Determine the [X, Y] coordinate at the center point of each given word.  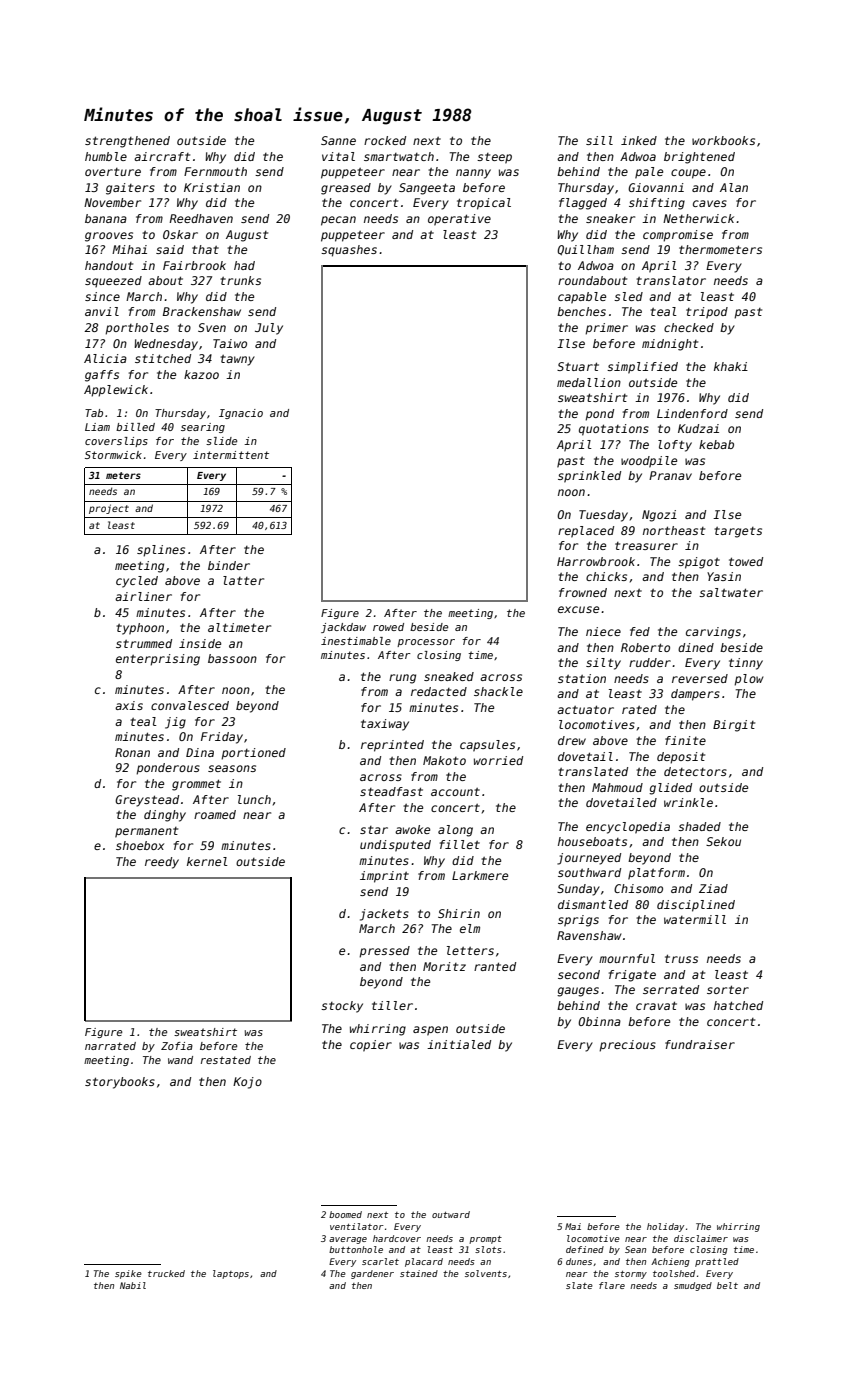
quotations [614, 430]
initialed [459, 1044]
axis [129, 705]
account [455, 792]
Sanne [338, 140]
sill [599, 140]
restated [226, 1060]
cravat [656, 1005]
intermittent [231, 455]
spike [128, 1274]
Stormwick [113, 455]
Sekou [723, 841]
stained [419, 1273]
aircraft [162, 156]
